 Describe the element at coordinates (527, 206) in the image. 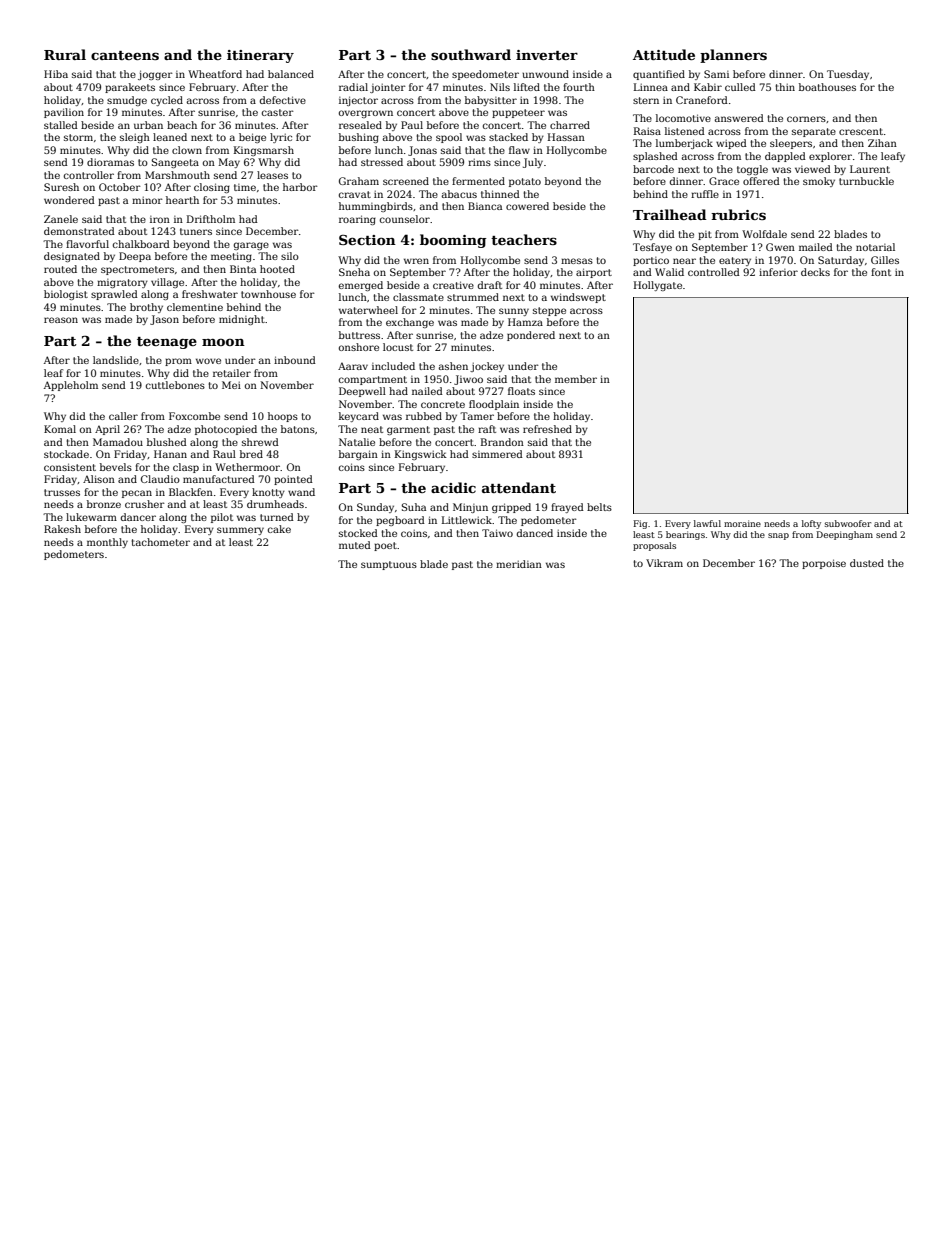

I see `cowered` at that location.
